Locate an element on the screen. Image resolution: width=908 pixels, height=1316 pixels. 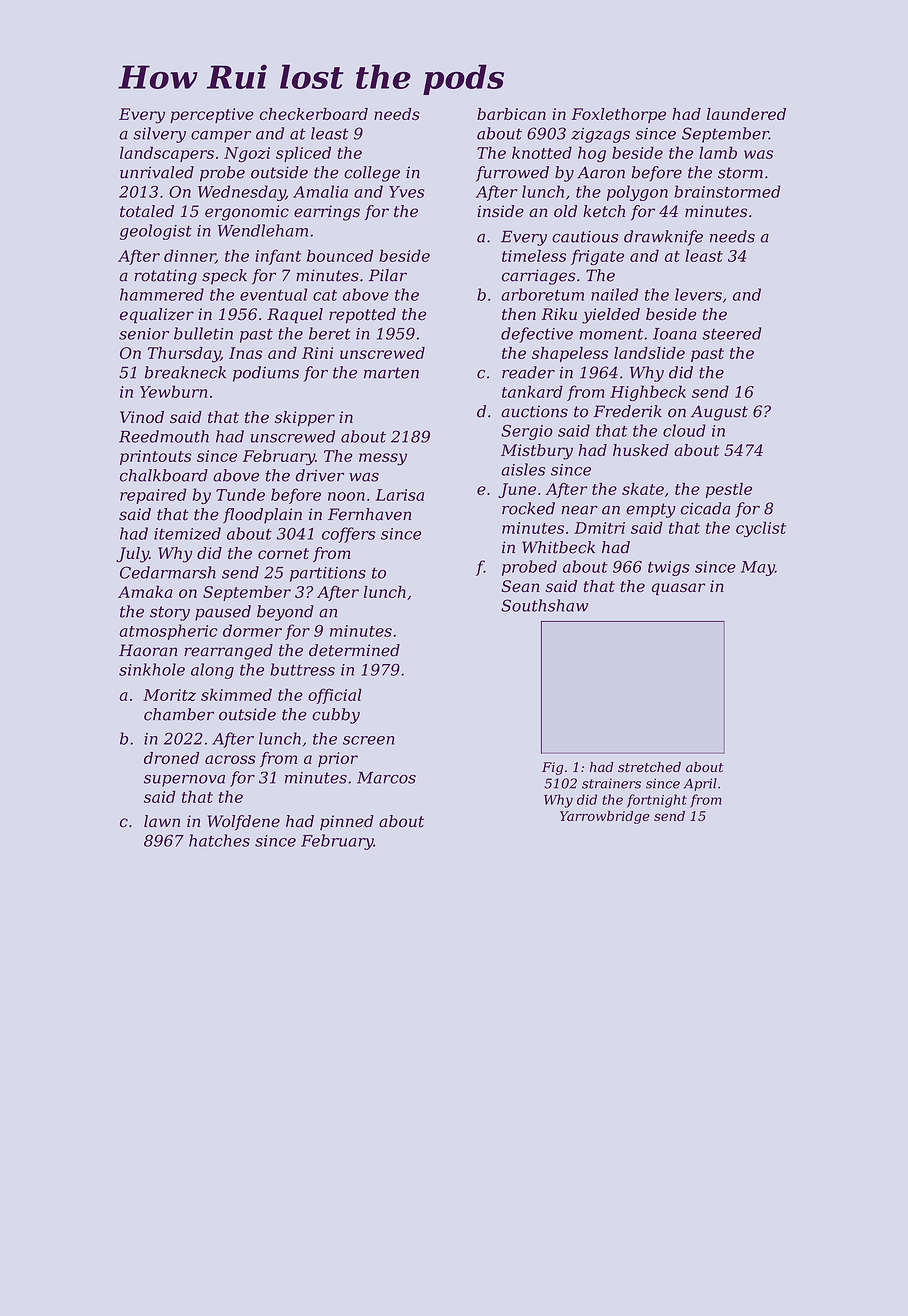
drawknife is located at coordinates (663, 238).
